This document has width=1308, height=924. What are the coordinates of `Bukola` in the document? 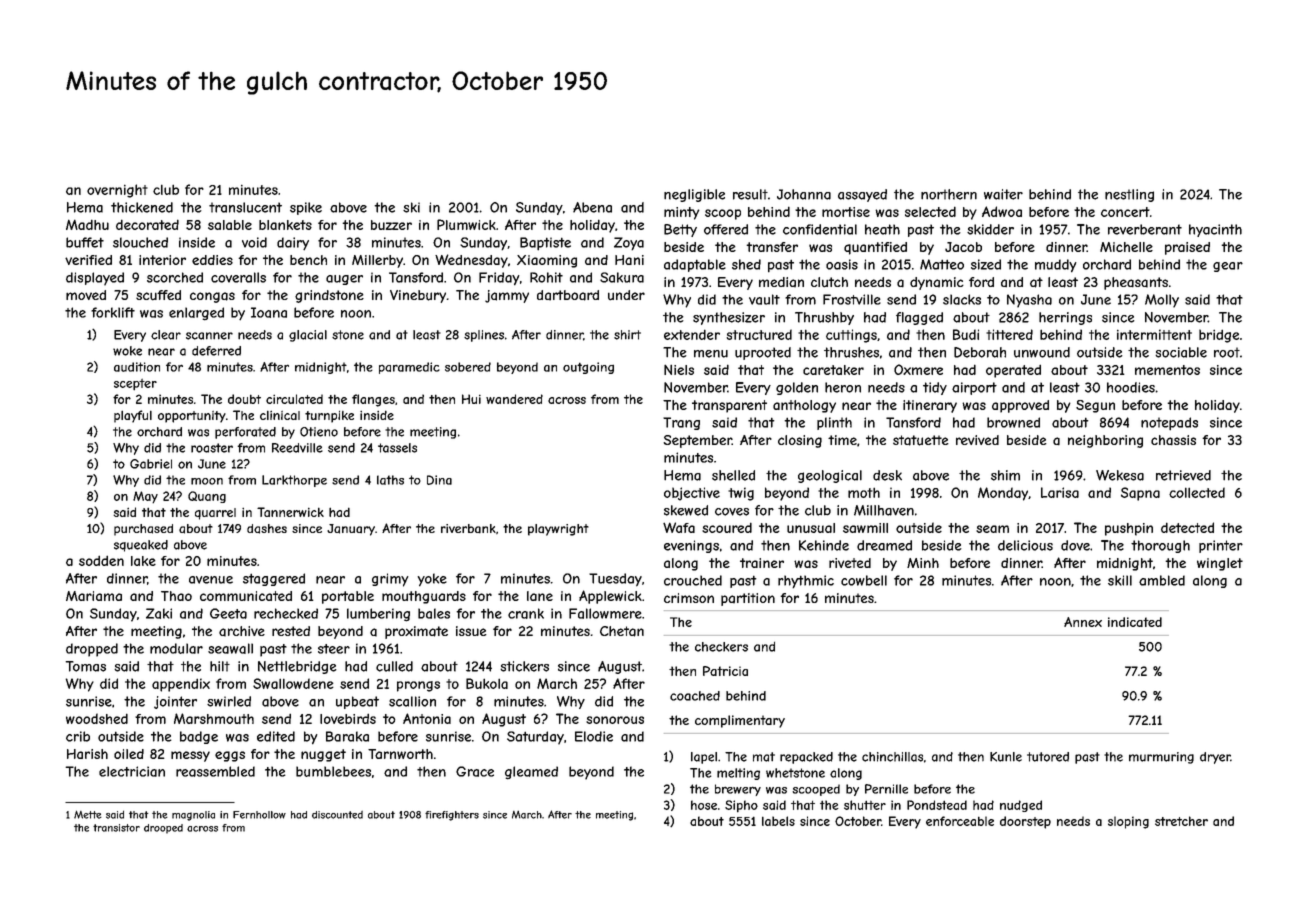 It's located at (487, 683).
